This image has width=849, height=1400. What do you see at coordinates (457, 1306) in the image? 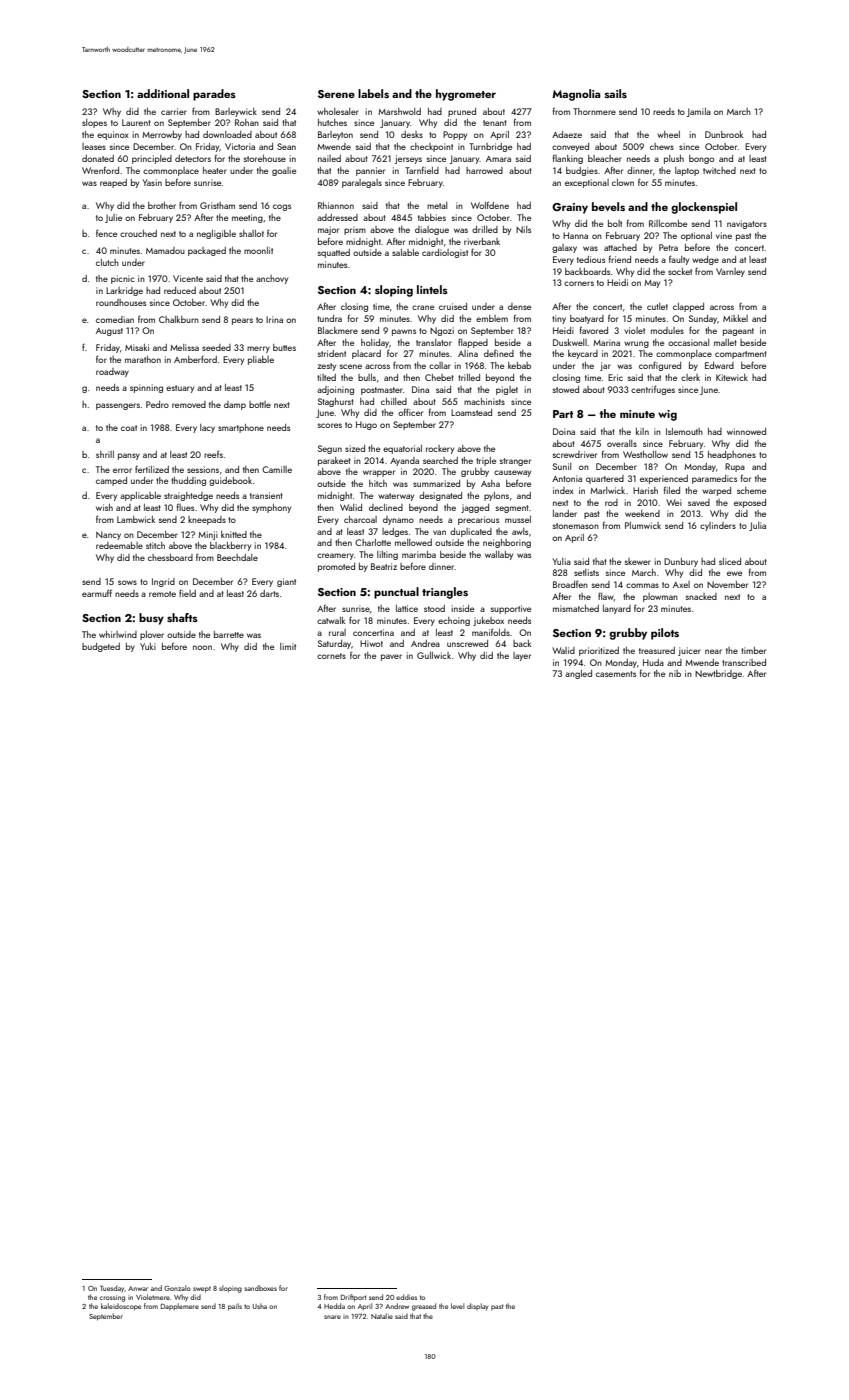
I see `level` at bounding box center [457, 1306].
